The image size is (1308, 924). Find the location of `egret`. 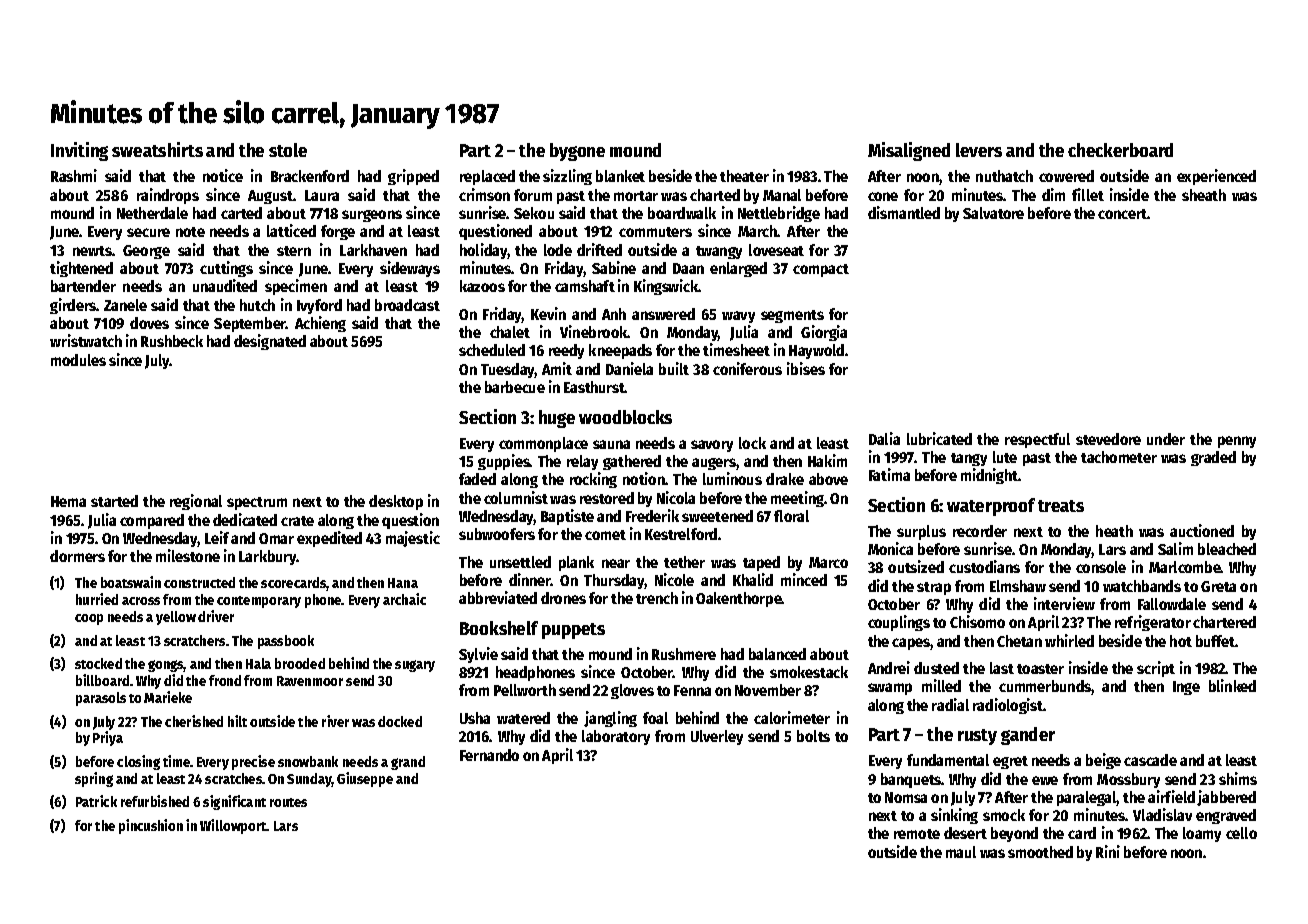

egret is located at coordinates (1010, 762).
